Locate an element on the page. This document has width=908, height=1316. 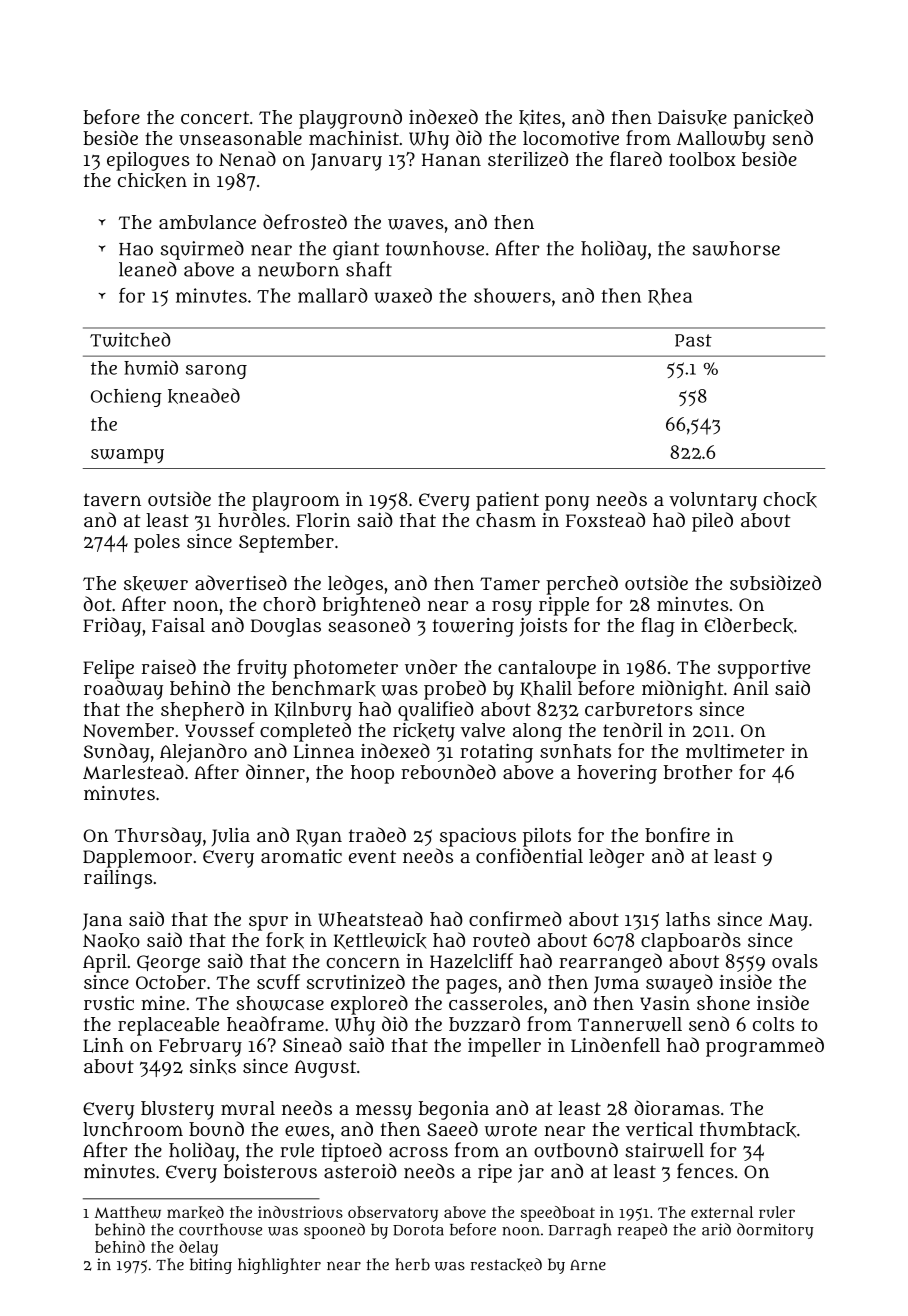
piled is located at coordinates (712, 522).
